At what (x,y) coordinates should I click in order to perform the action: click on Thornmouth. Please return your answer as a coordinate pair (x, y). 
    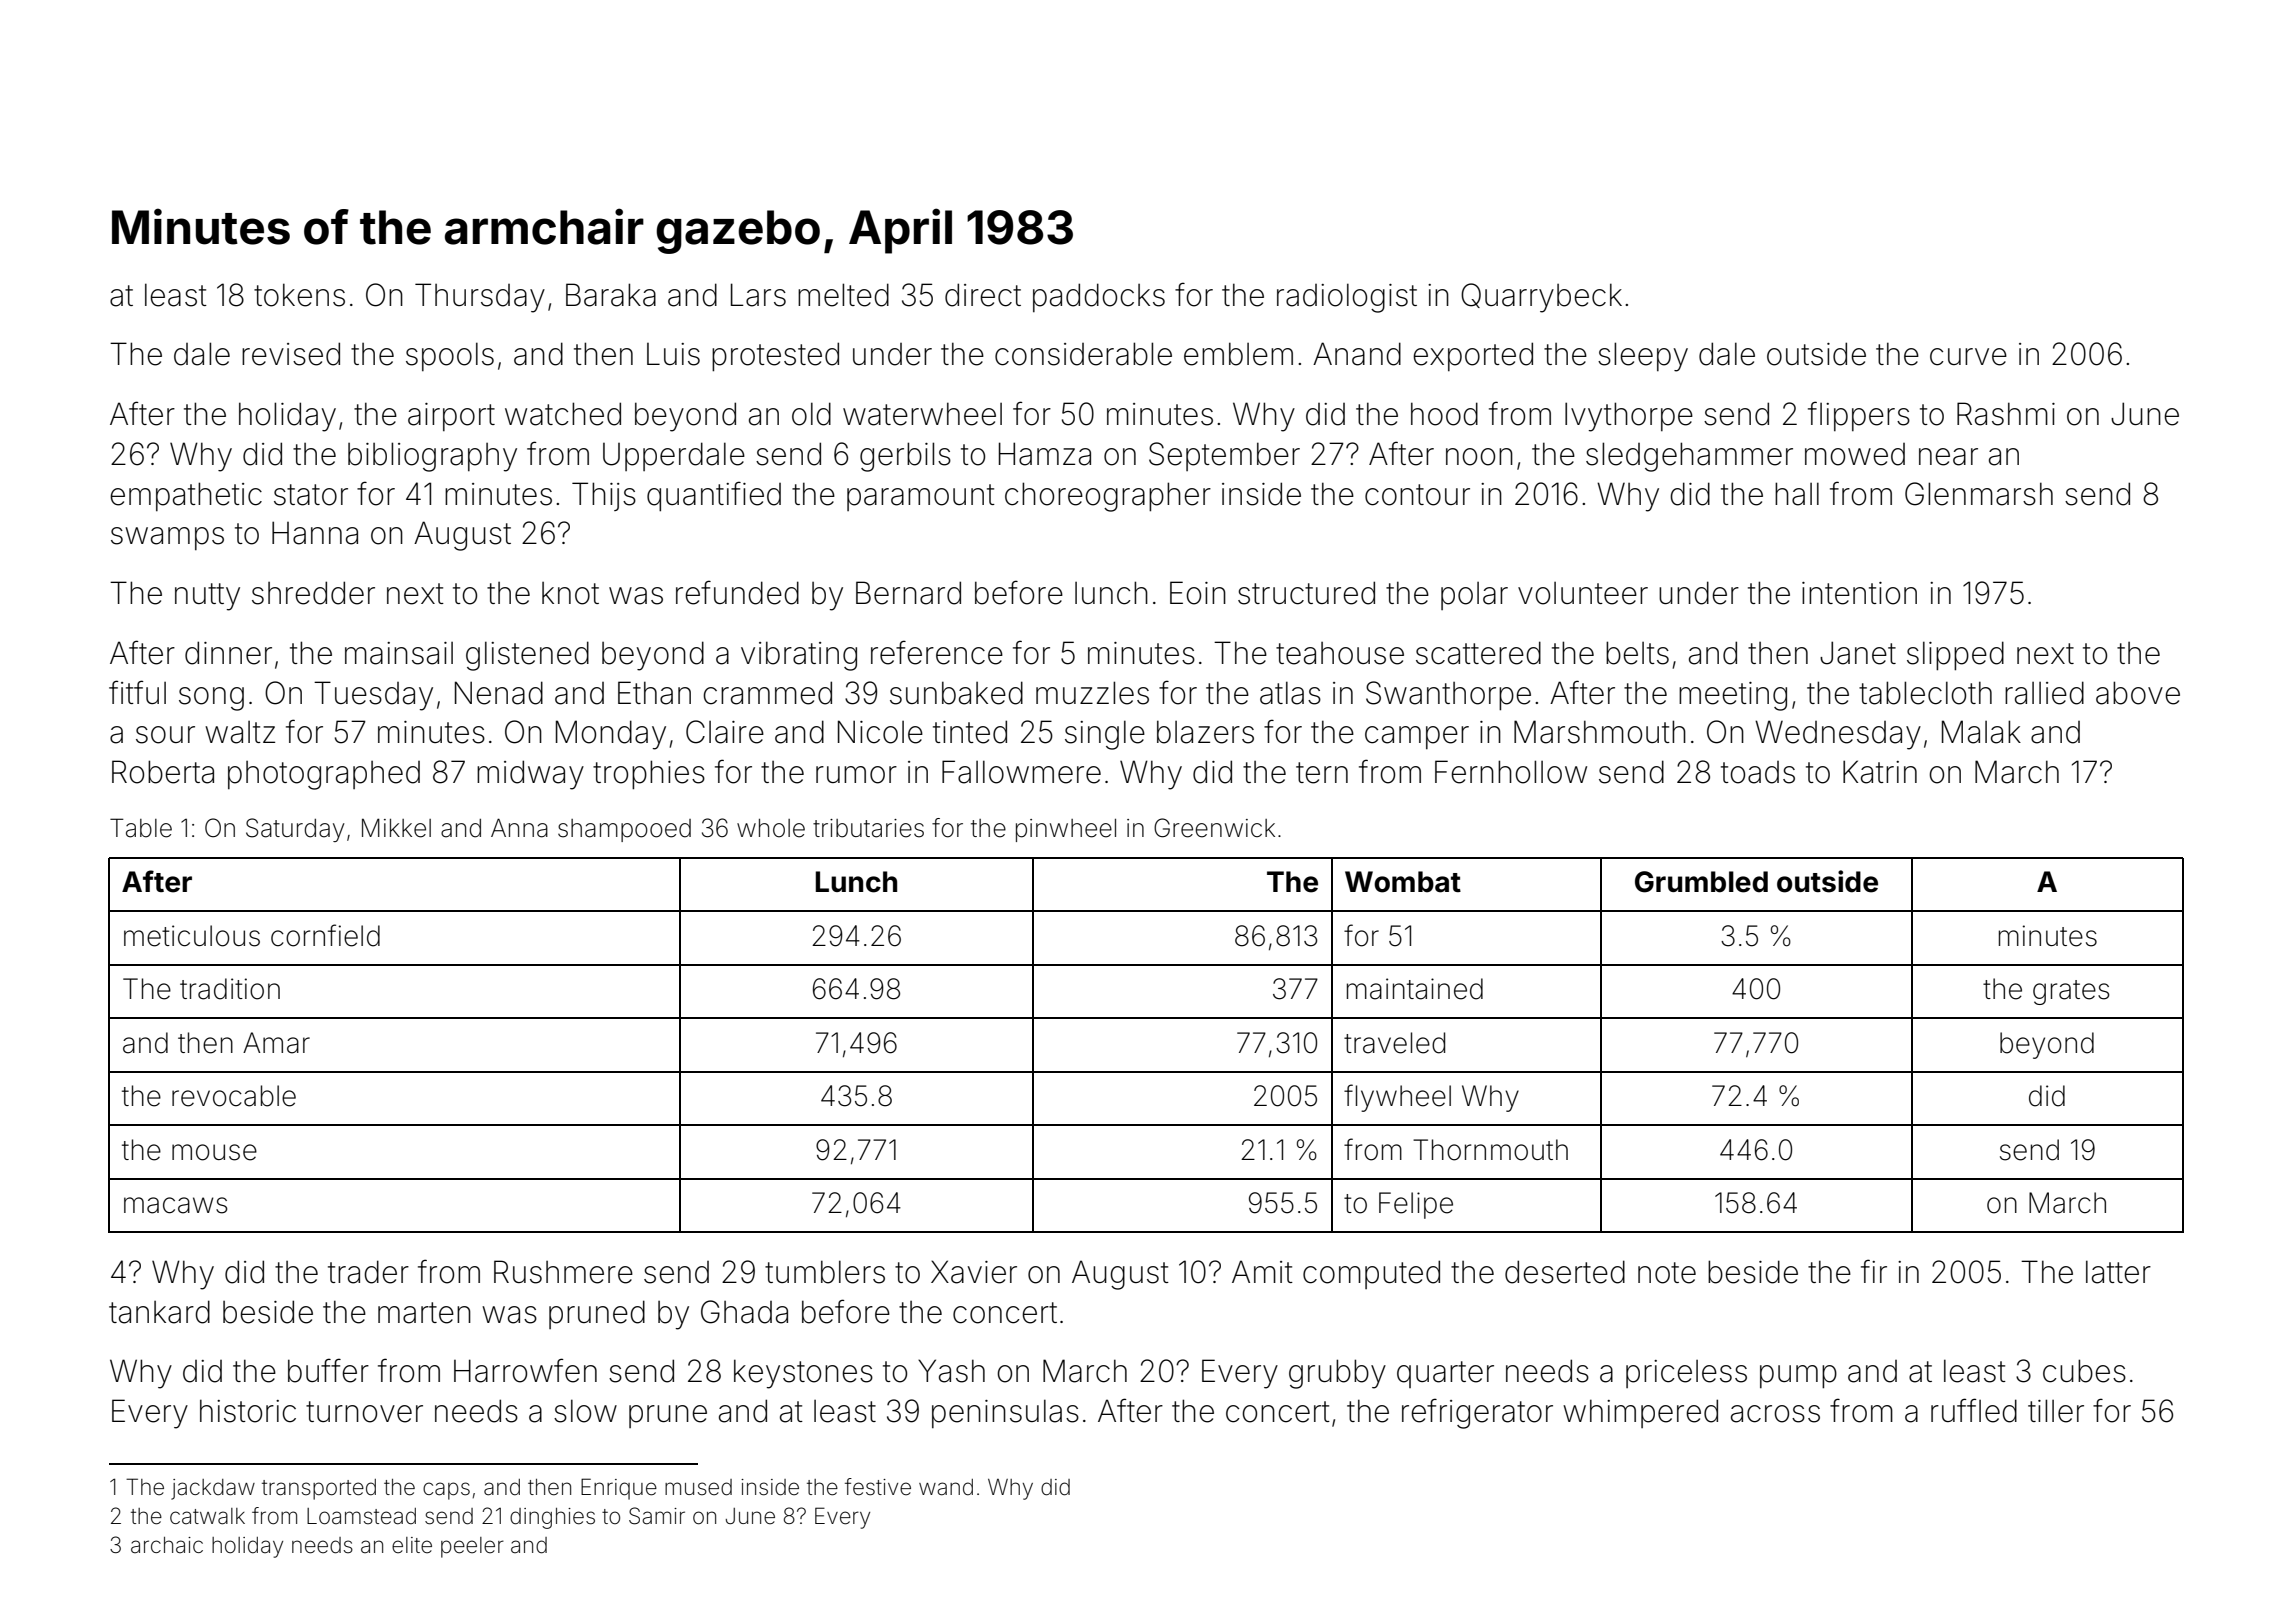
    Looking at the image, I should click on (1490, 1150).
